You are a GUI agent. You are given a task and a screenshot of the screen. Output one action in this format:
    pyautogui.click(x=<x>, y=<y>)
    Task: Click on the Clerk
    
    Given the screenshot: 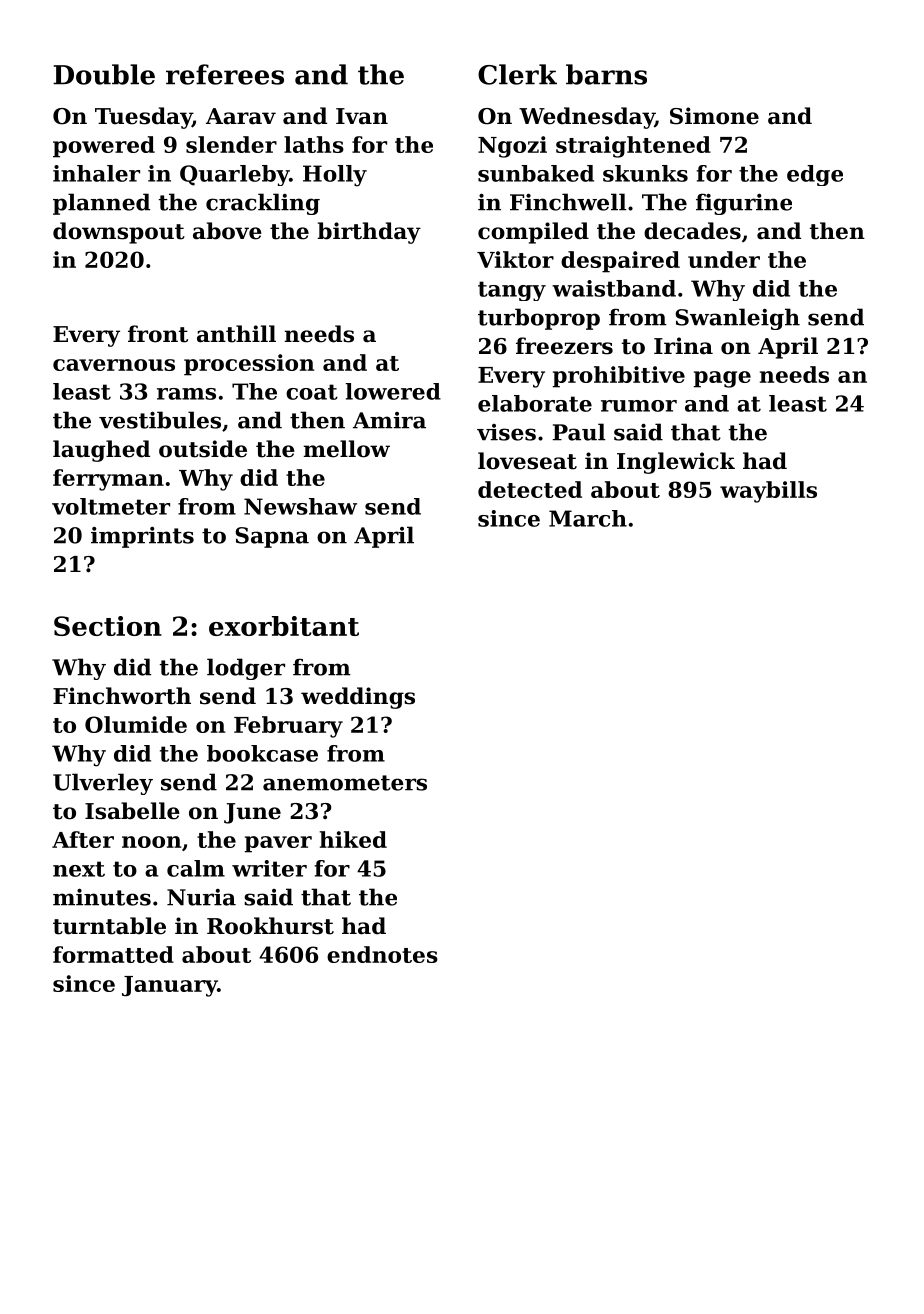 What is the action you would take?
    pyautogui.click(x=517, y=74)
